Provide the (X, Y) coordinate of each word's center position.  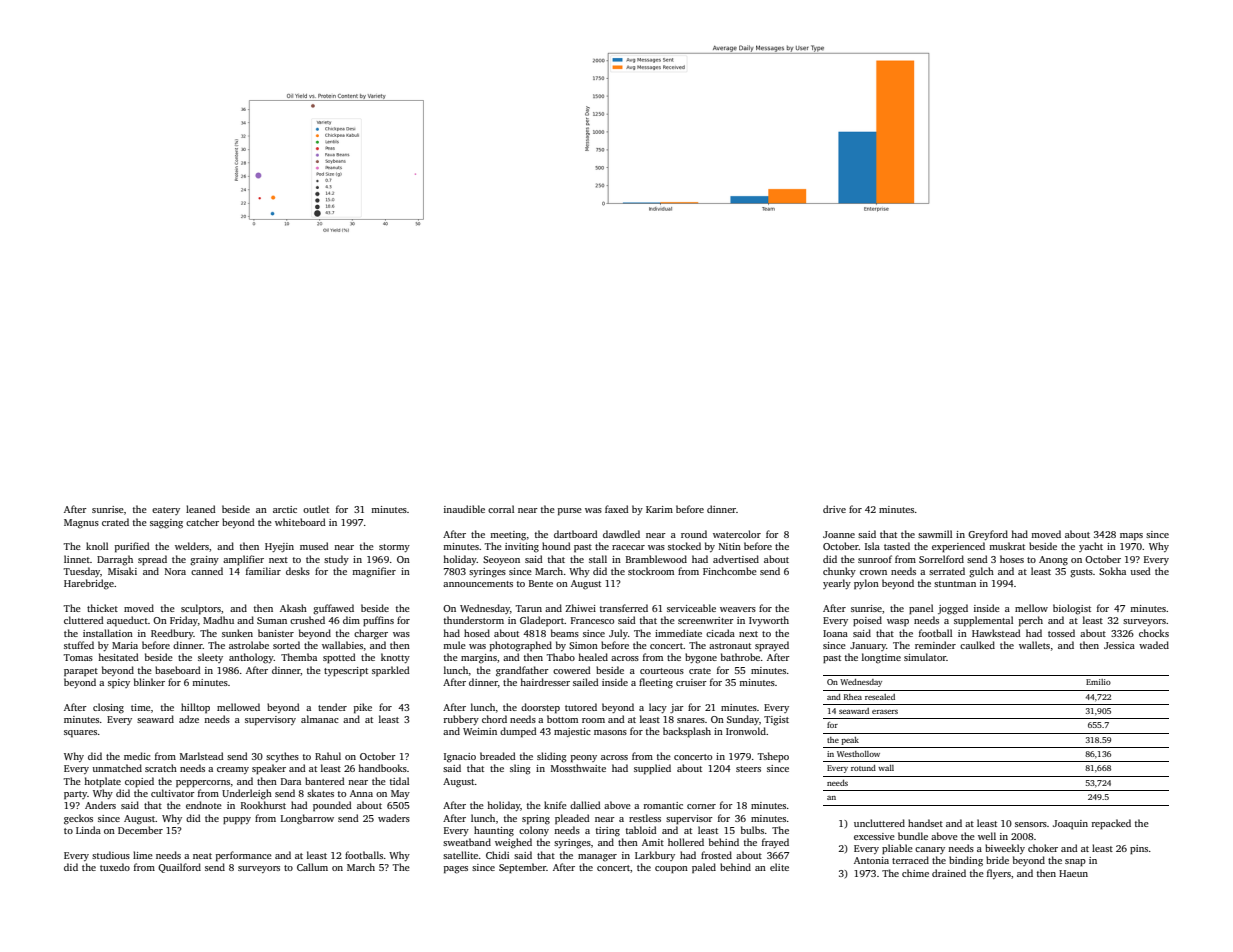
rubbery (461, 720)
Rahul (328, 756)
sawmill (935, 534)
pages (456, 870)
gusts (1081, 573)
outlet (316, 509)
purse (570, 511)
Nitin (730, 546)
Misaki (122, 571)
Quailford (179, 868)
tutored (581, 707)
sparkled (391, 671)
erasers (885, 712)
